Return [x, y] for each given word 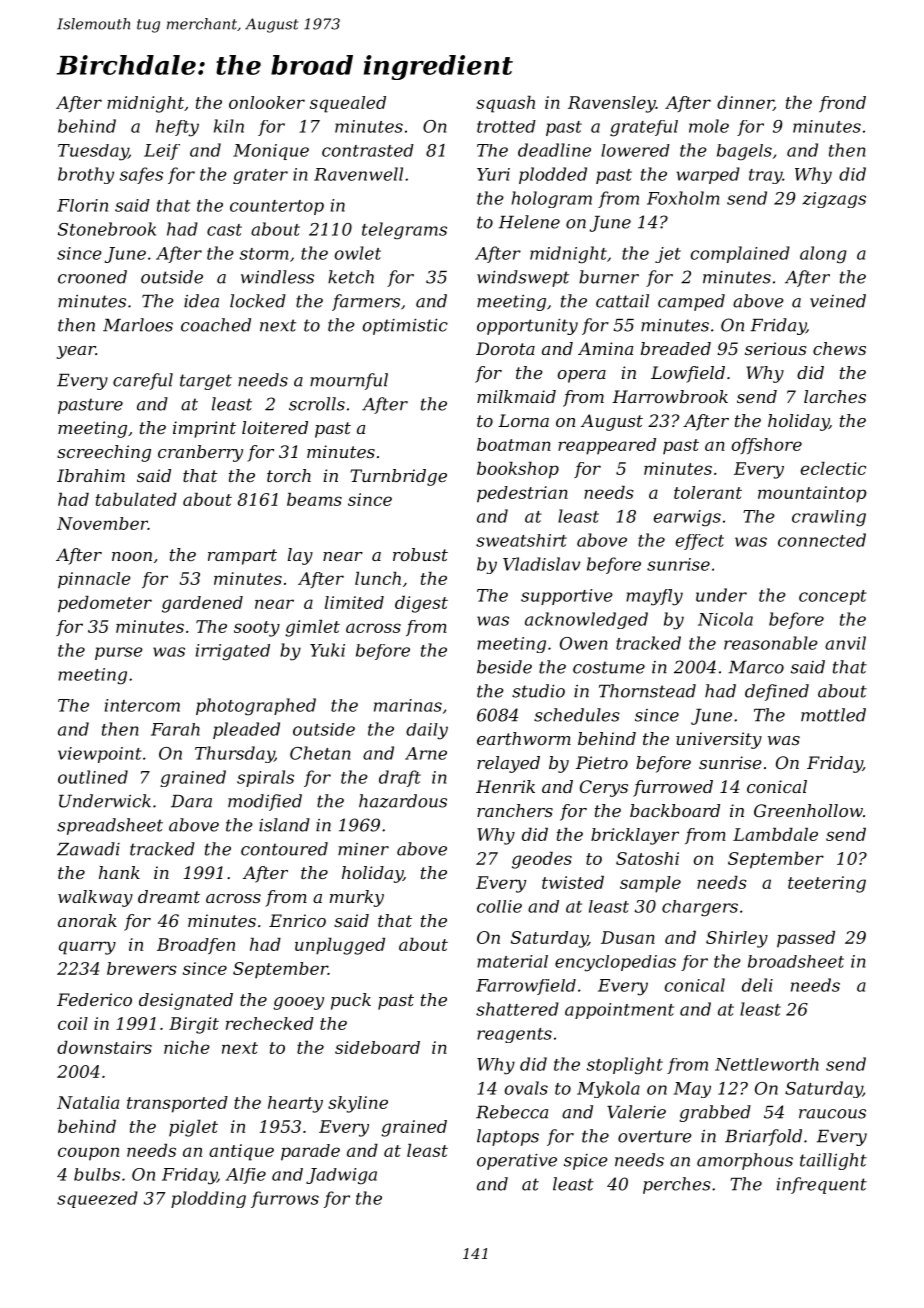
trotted [506, 126]
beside [504, 667]
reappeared [607, 446]
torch [289, 475]
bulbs [97, 1174]
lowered [635, 150]
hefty [177, 128]
